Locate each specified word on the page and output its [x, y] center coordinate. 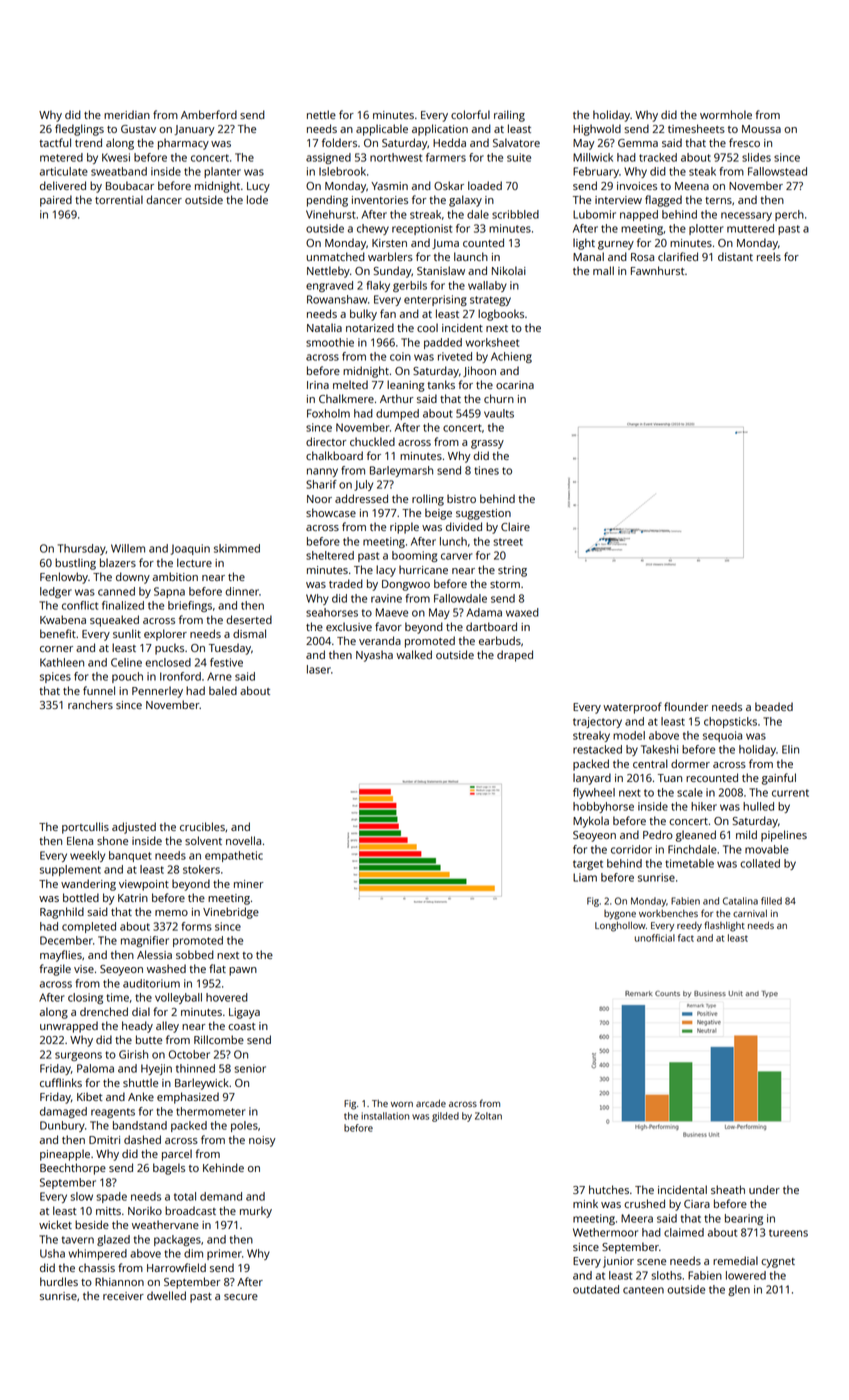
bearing [744, 1219]
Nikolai [509, 270]
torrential [119, 199]
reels [769, 256]
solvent [203, 840]
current [790, 793]
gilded [445, 1117]
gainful [779, 779]
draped [515, 656]
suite [519, 157]
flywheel [594, 793]
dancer [164, 199]
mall [603, 270]
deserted [249, 619]
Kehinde [223, 1167]
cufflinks [61, 1082]
